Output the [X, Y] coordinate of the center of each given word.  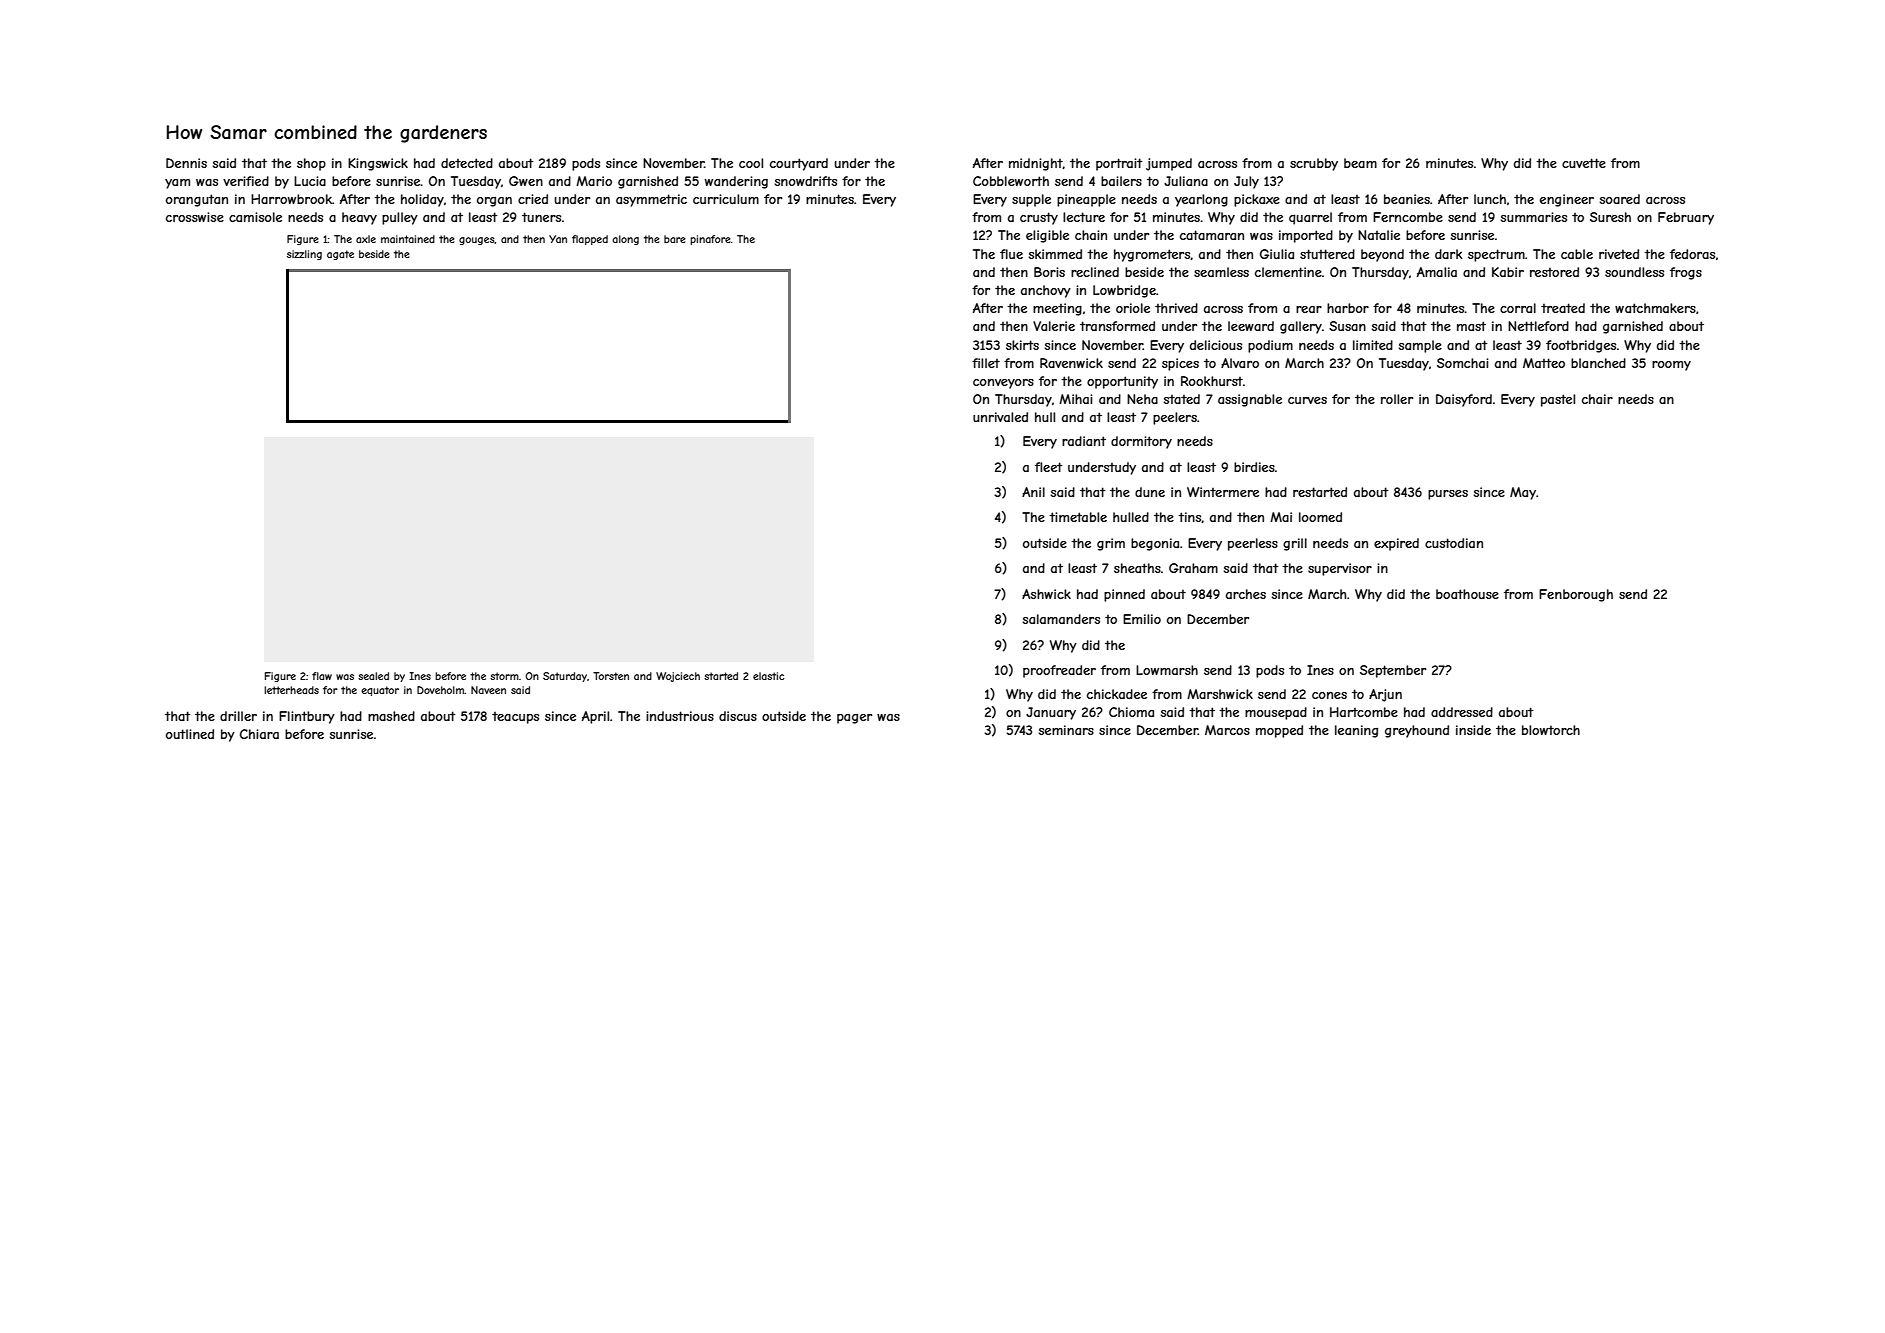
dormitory [1141, 442]
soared [1619, 199]
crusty [1039, 218]
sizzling [304, 255]
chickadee [1117, 694]
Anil [1033, 492]
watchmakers [1655, 308]
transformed [1117, 326]
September [1393, 671]
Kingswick [378, 164]
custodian [1454, 543]
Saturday [565, 677]
